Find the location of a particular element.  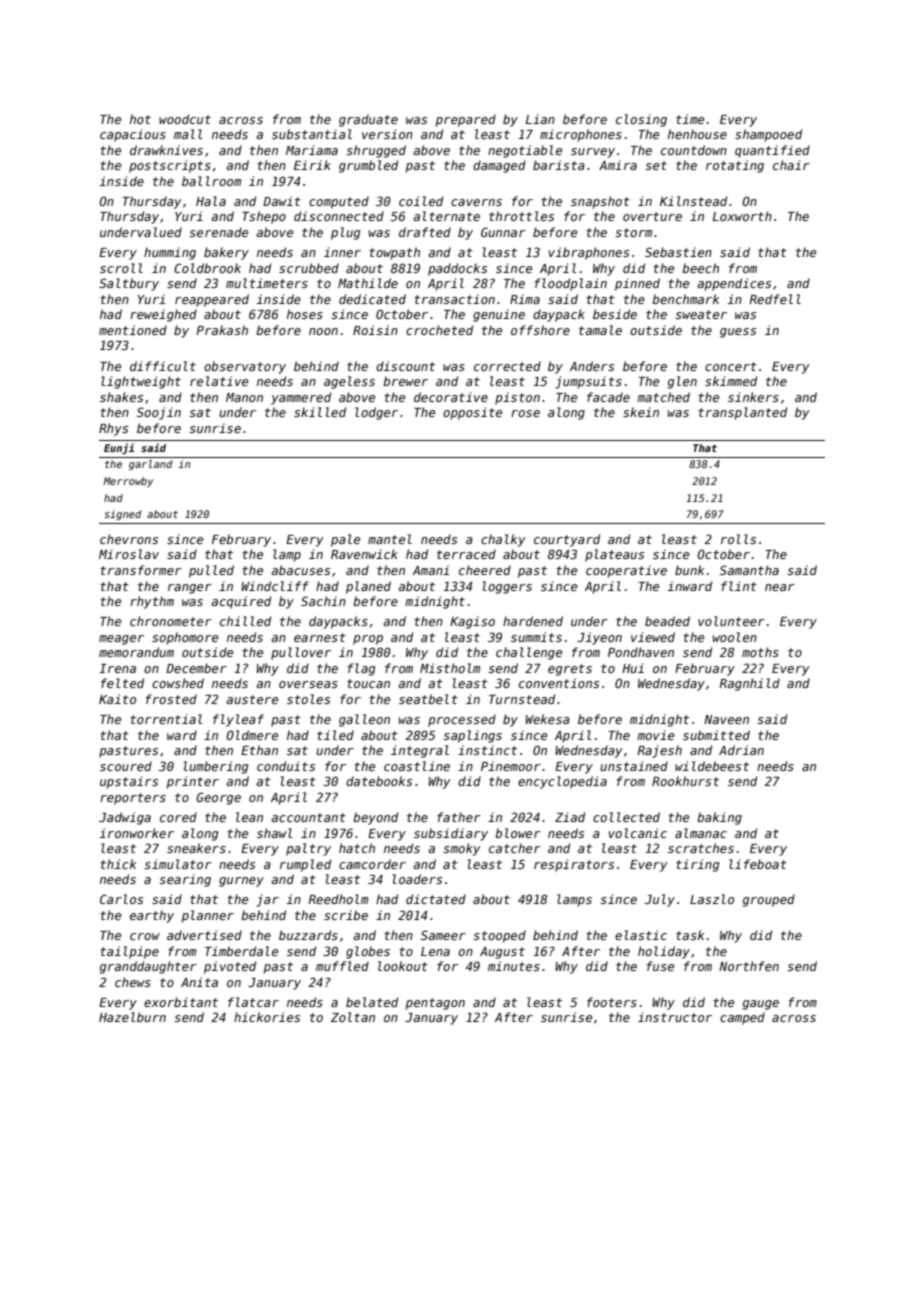

Redfell is located at coordinates (775, 299).
